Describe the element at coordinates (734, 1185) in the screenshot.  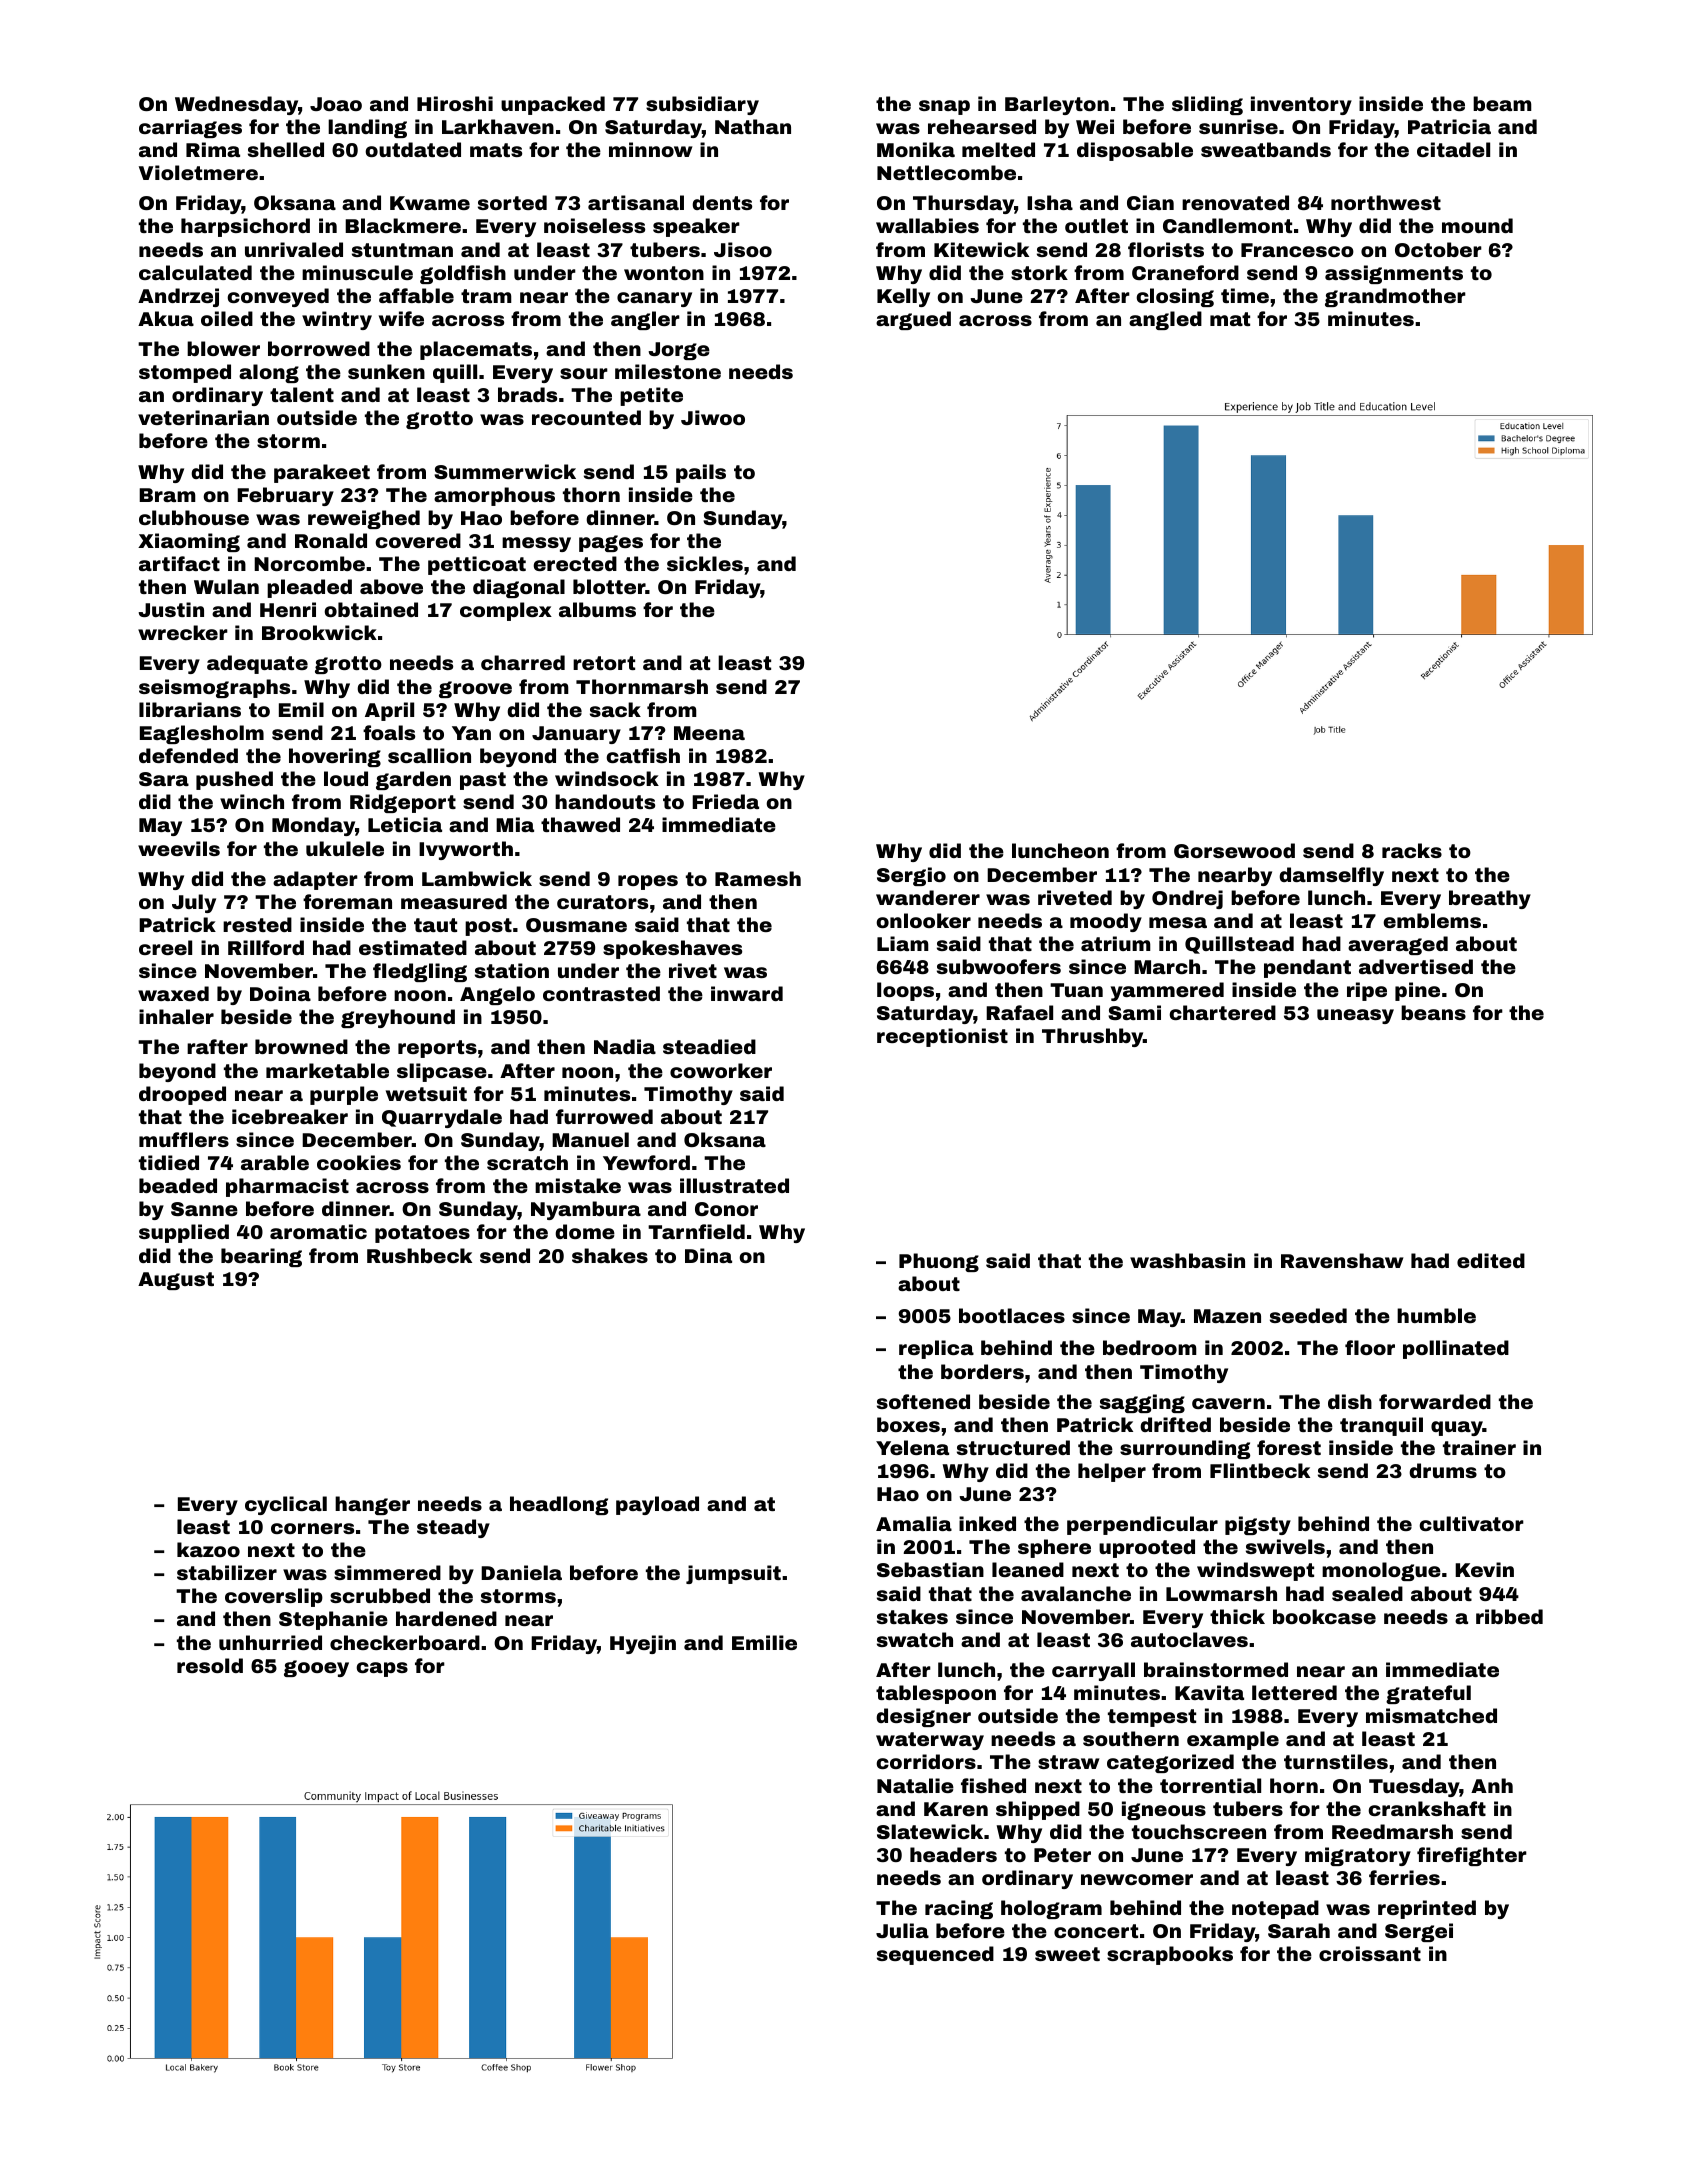
I see `illustrated` at that location.
